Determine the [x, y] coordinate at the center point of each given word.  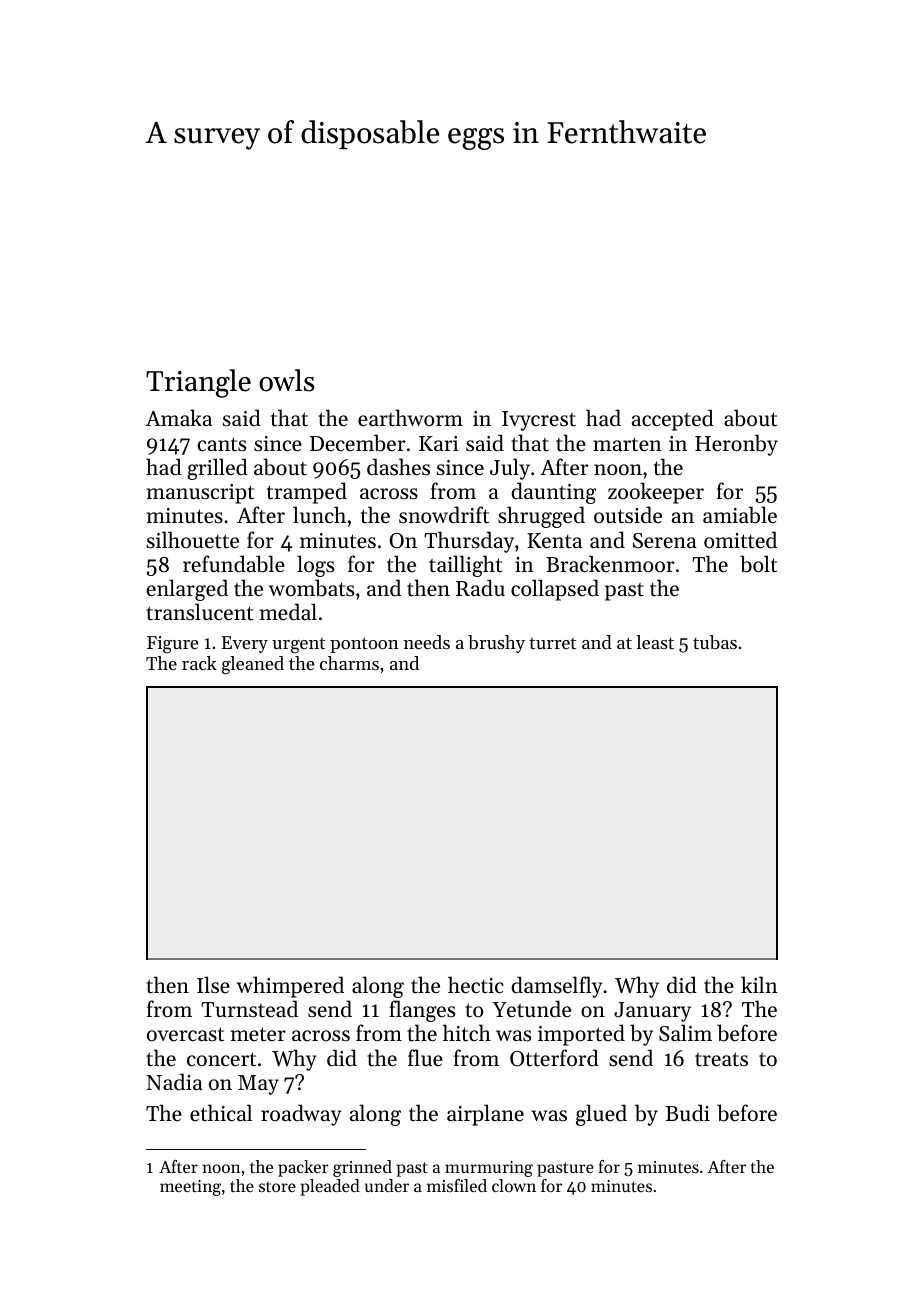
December [357, 443]
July [510, 469]
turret [552, 643]
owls [287, 380]
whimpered [290, 987]
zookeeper [656, 493]
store [277, 1186]
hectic [476, 985]
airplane [485, 1115]
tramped [307, 493]
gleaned [253, 665]
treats [721, 1059]
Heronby [736, 445]
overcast [185, 1034]
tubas [715, 642]
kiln [759, 984]
